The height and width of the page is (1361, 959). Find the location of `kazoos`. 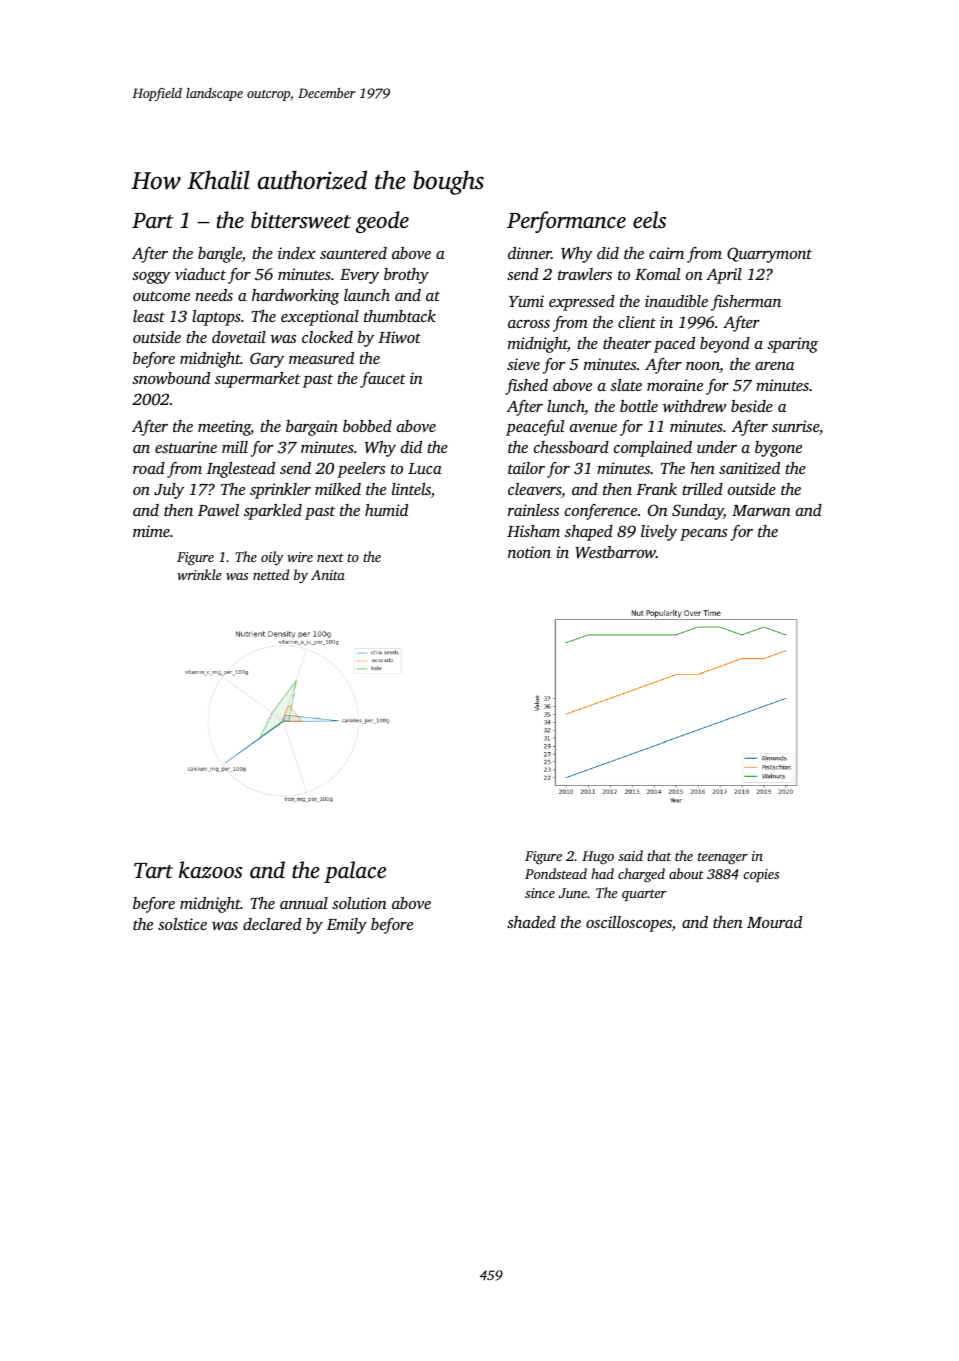

kazoos is located at coordinates (211, 870).
